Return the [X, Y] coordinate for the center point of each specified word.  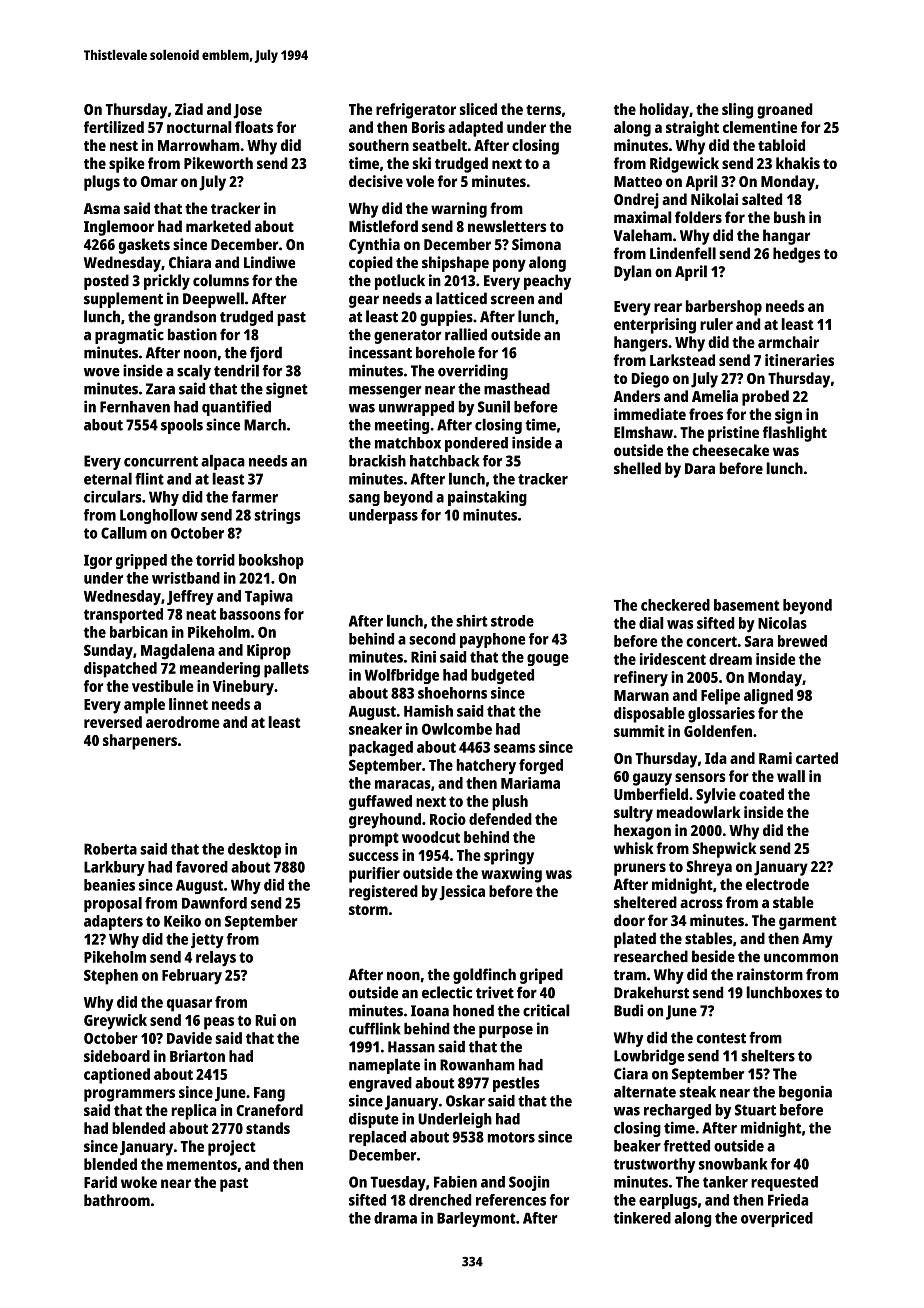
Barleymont [476, 1219]
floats [254, 127]
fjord [266, 354]
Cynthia [374, 246]
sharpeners [140, 742]
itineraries [799, 360]
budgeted [502, 676]
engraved [380, 1084]
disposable [649, 715]
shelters [768, 1055]
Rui [265, 1020]
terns [543, 110]
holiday [664, 111]
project [232, 1148]
